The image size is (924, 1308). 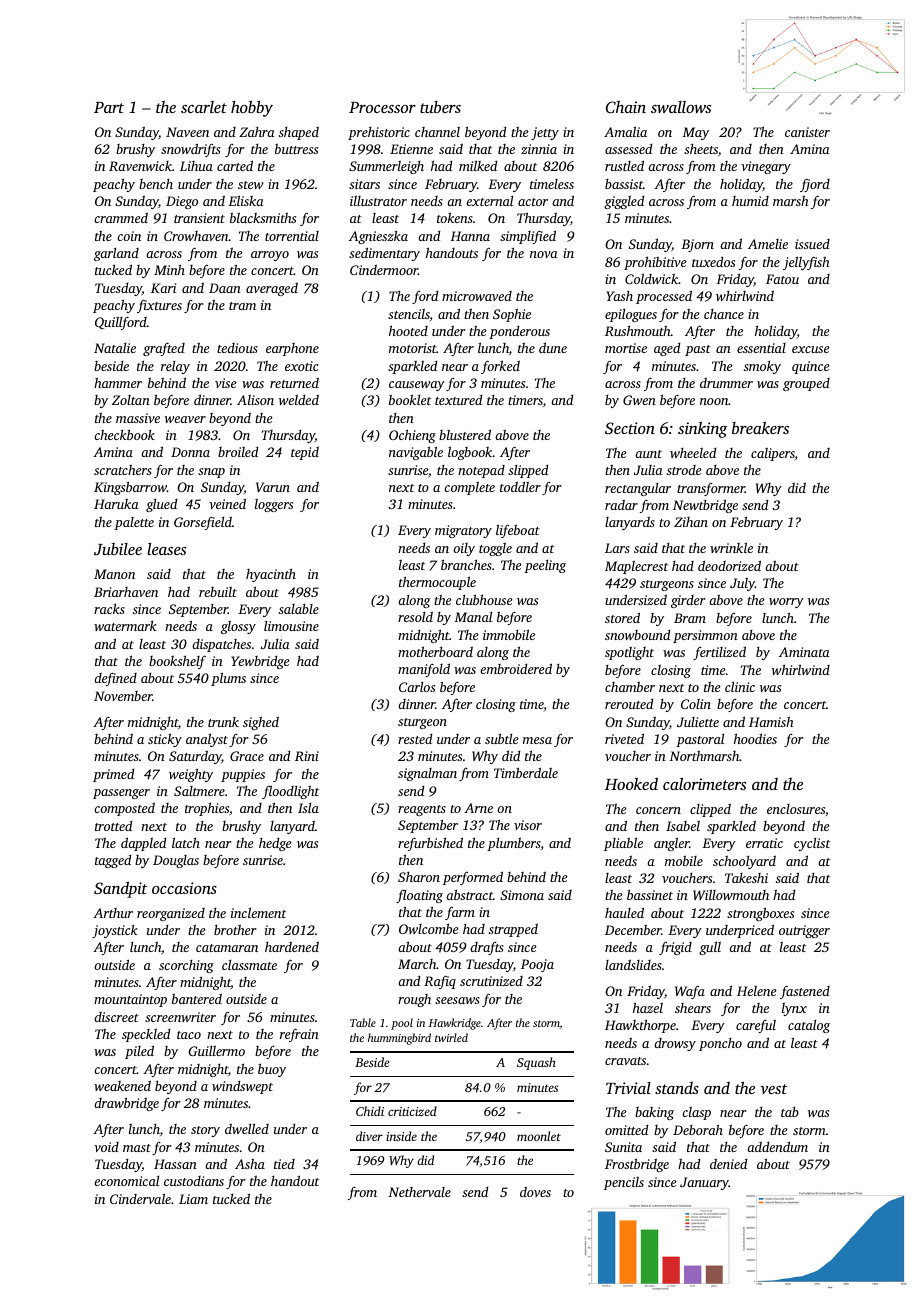 I want to click on tagged, so click(x=113, y=861).
